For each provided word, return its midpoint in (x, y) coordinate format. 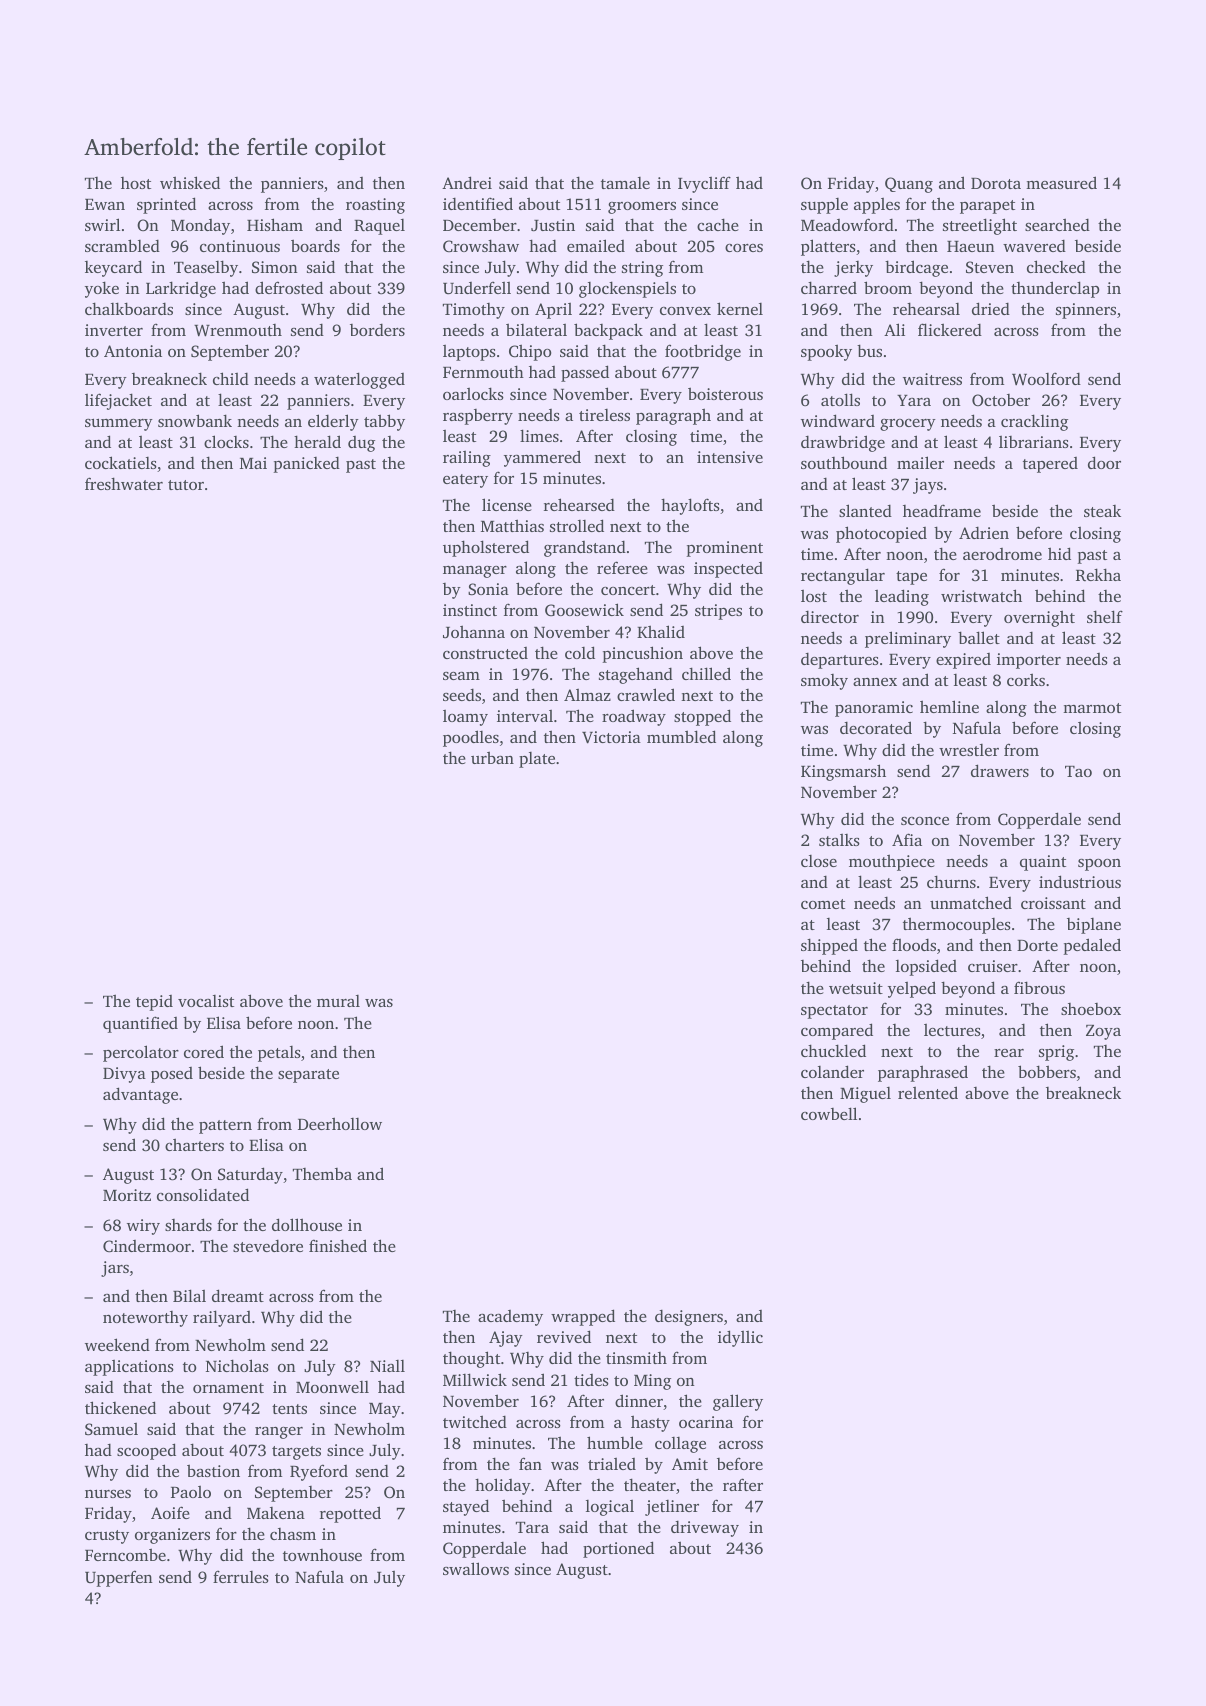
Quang (909, 185)
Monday (200, 227)
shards (188, 1224)
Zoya (1103, 1032)
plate (537, 760)
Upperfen (119, 1578)
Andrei (467, 182)
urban (492, 757)
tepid (154, 1003)
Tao (1078, 771)
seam (461, 676)
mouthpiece (892, 862)
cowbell (829, 1113)
